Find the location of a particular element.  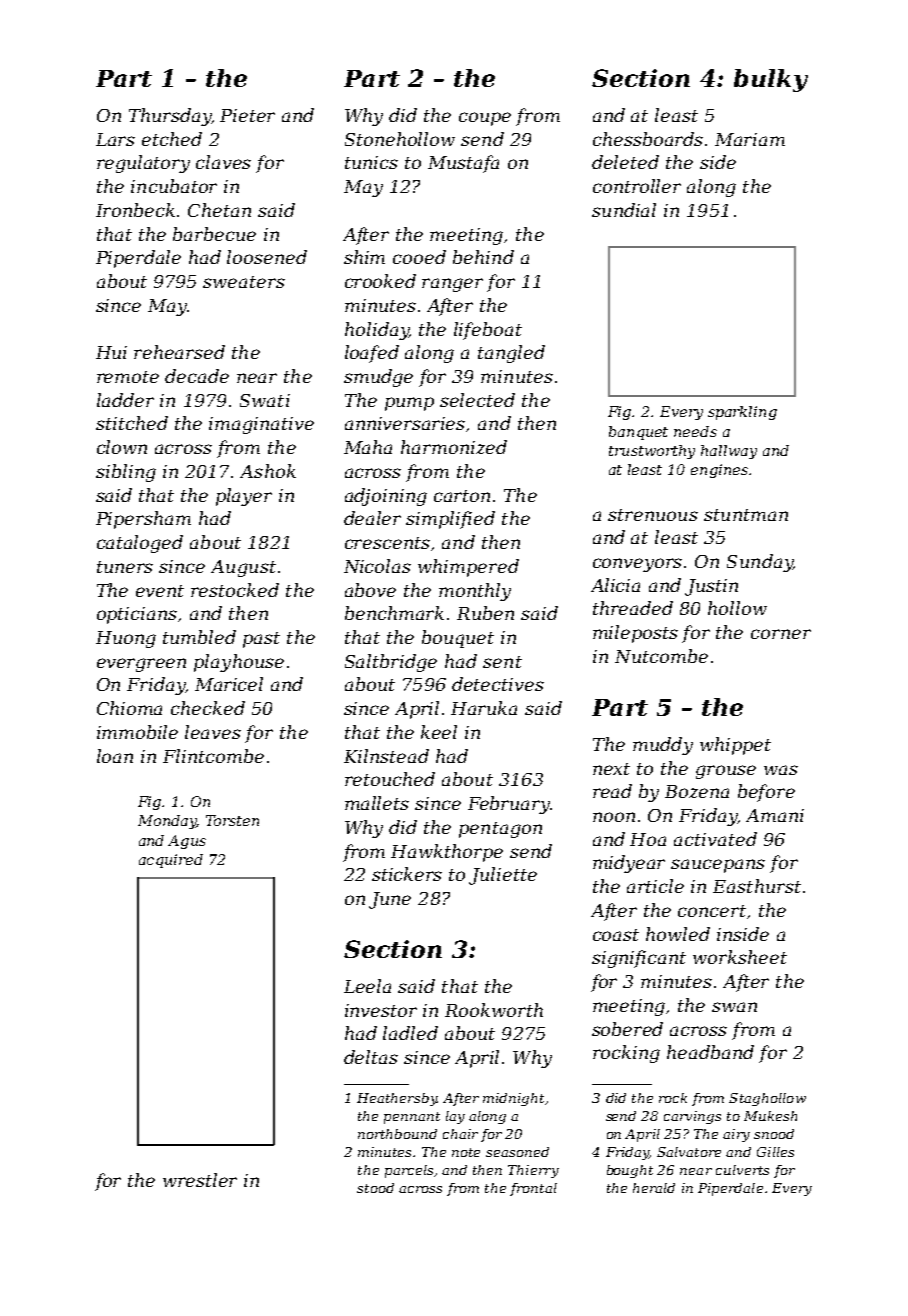

Thursday is located at coordinates (170, 117).
